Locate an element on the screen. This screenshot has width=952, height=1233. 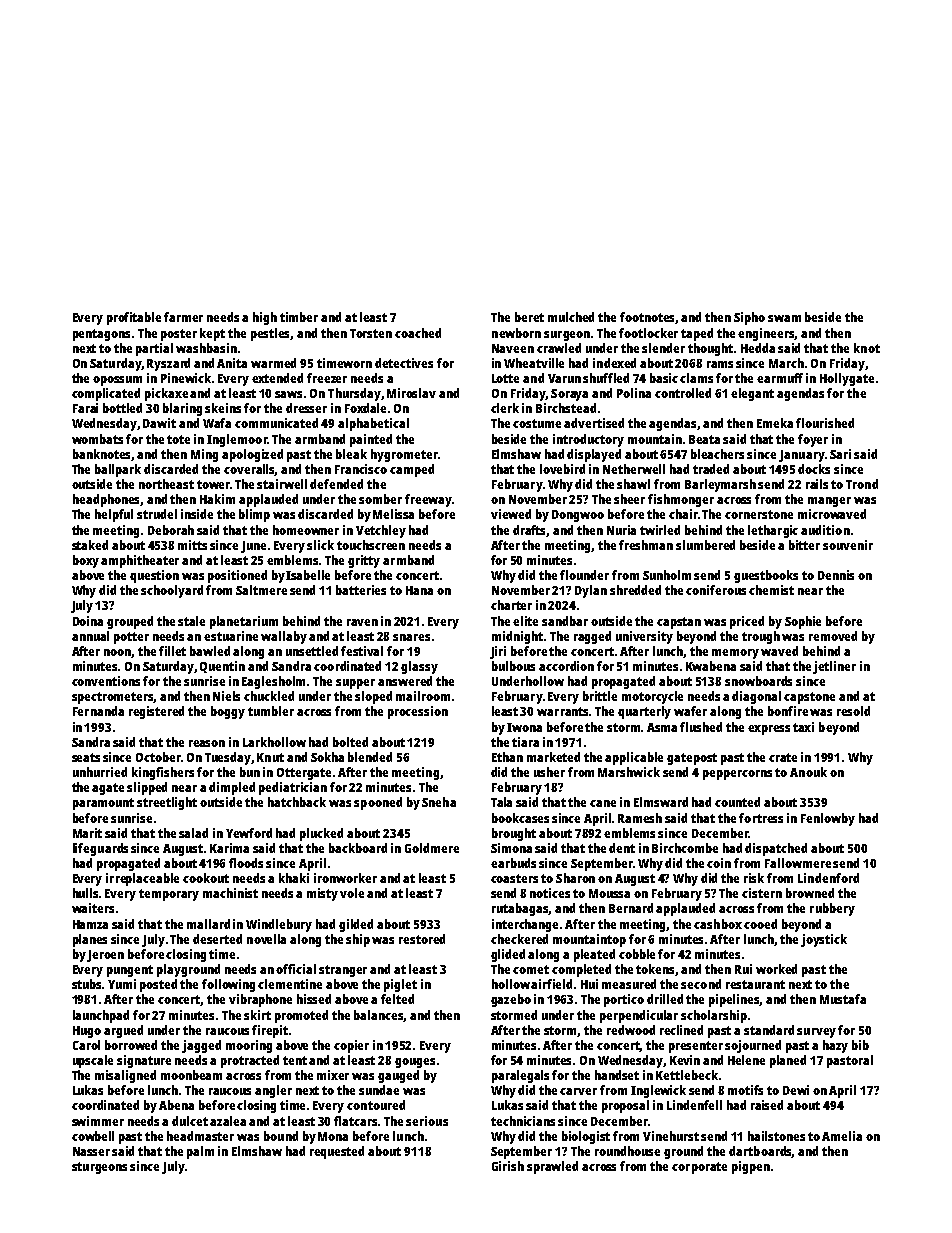
March is located at coordinates (786, 363).
